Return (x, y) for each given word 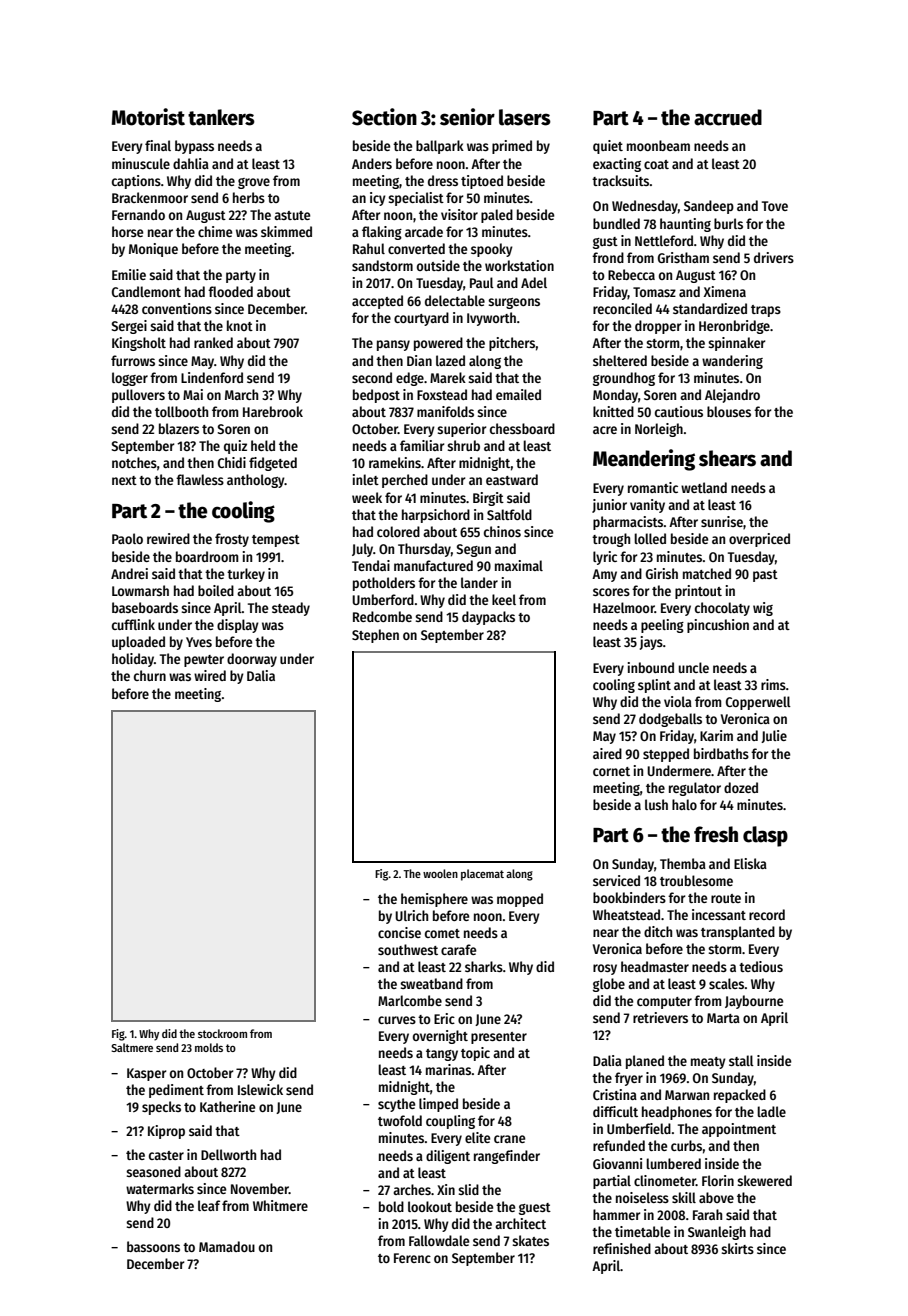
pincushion (718, 626)
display (238, 626)
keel (504, 599)
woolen (440, 873)
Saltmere (132, 1047)
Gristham (683, 257)
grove (254, 183)
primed (512, 147)
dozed (741, 787)
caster (166, 1155)
